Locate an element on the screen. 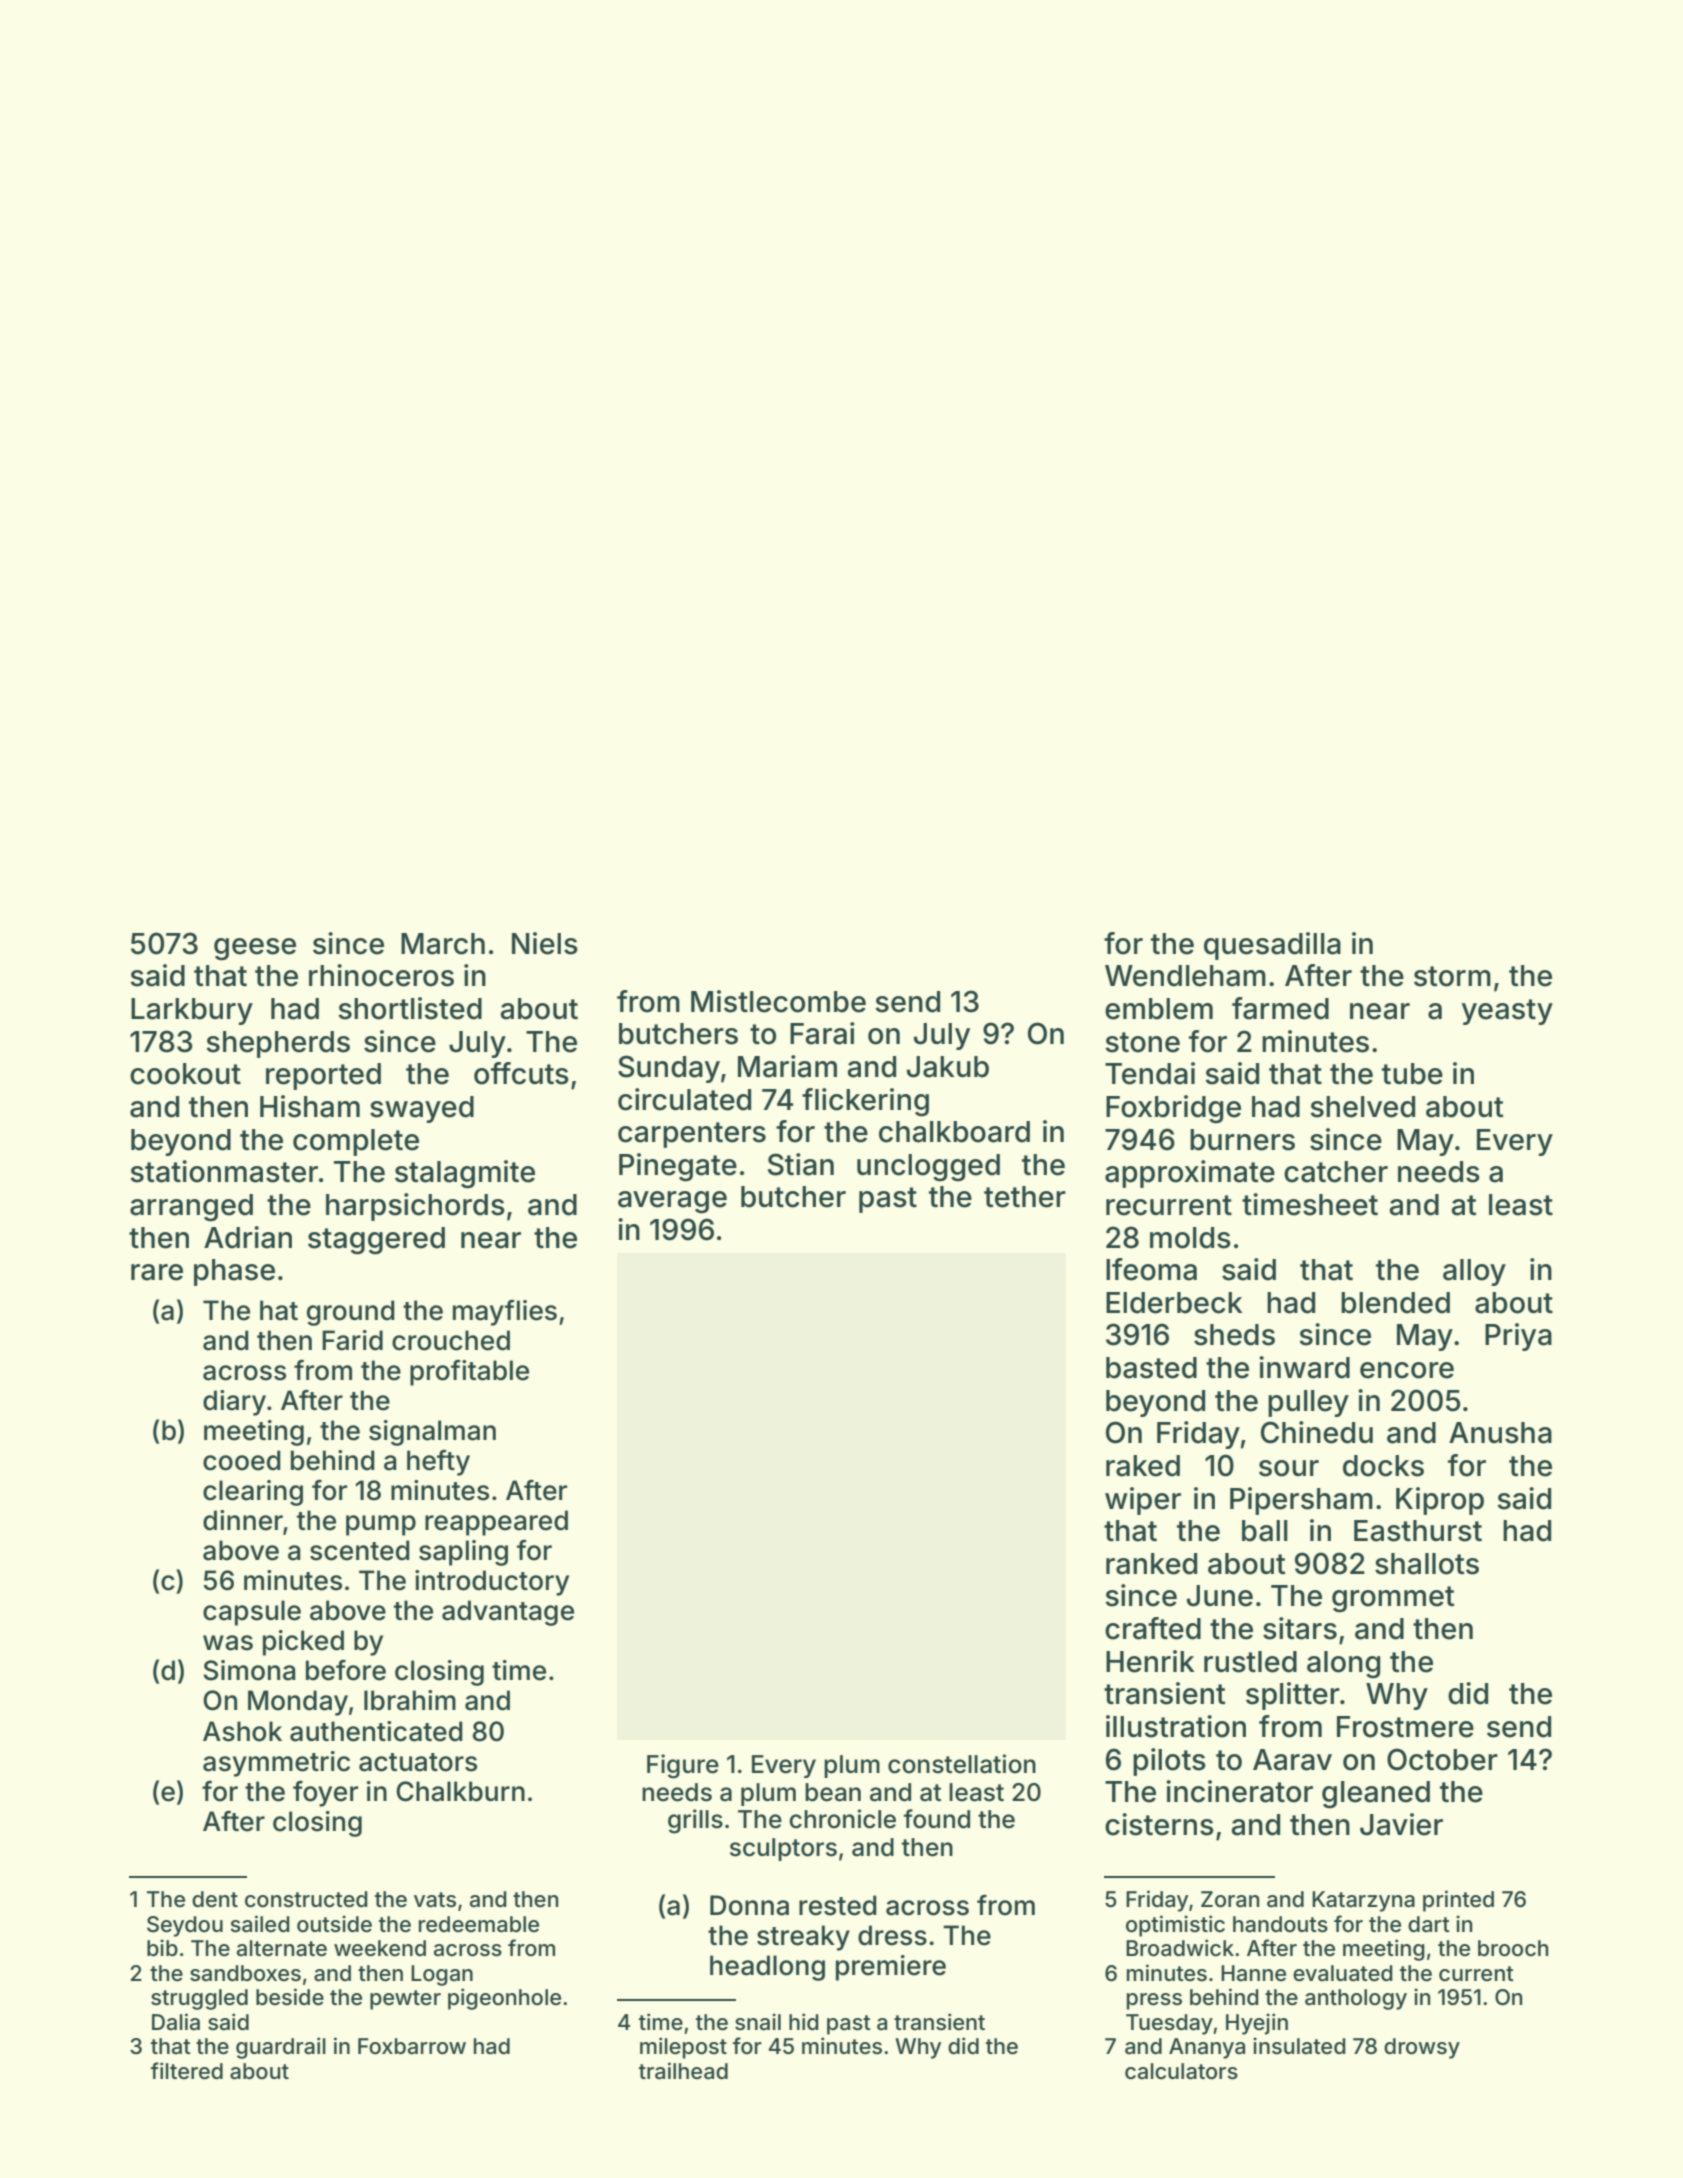 The image size is (1683, 2178). alloy is located at coordinates (1474, 1272).
